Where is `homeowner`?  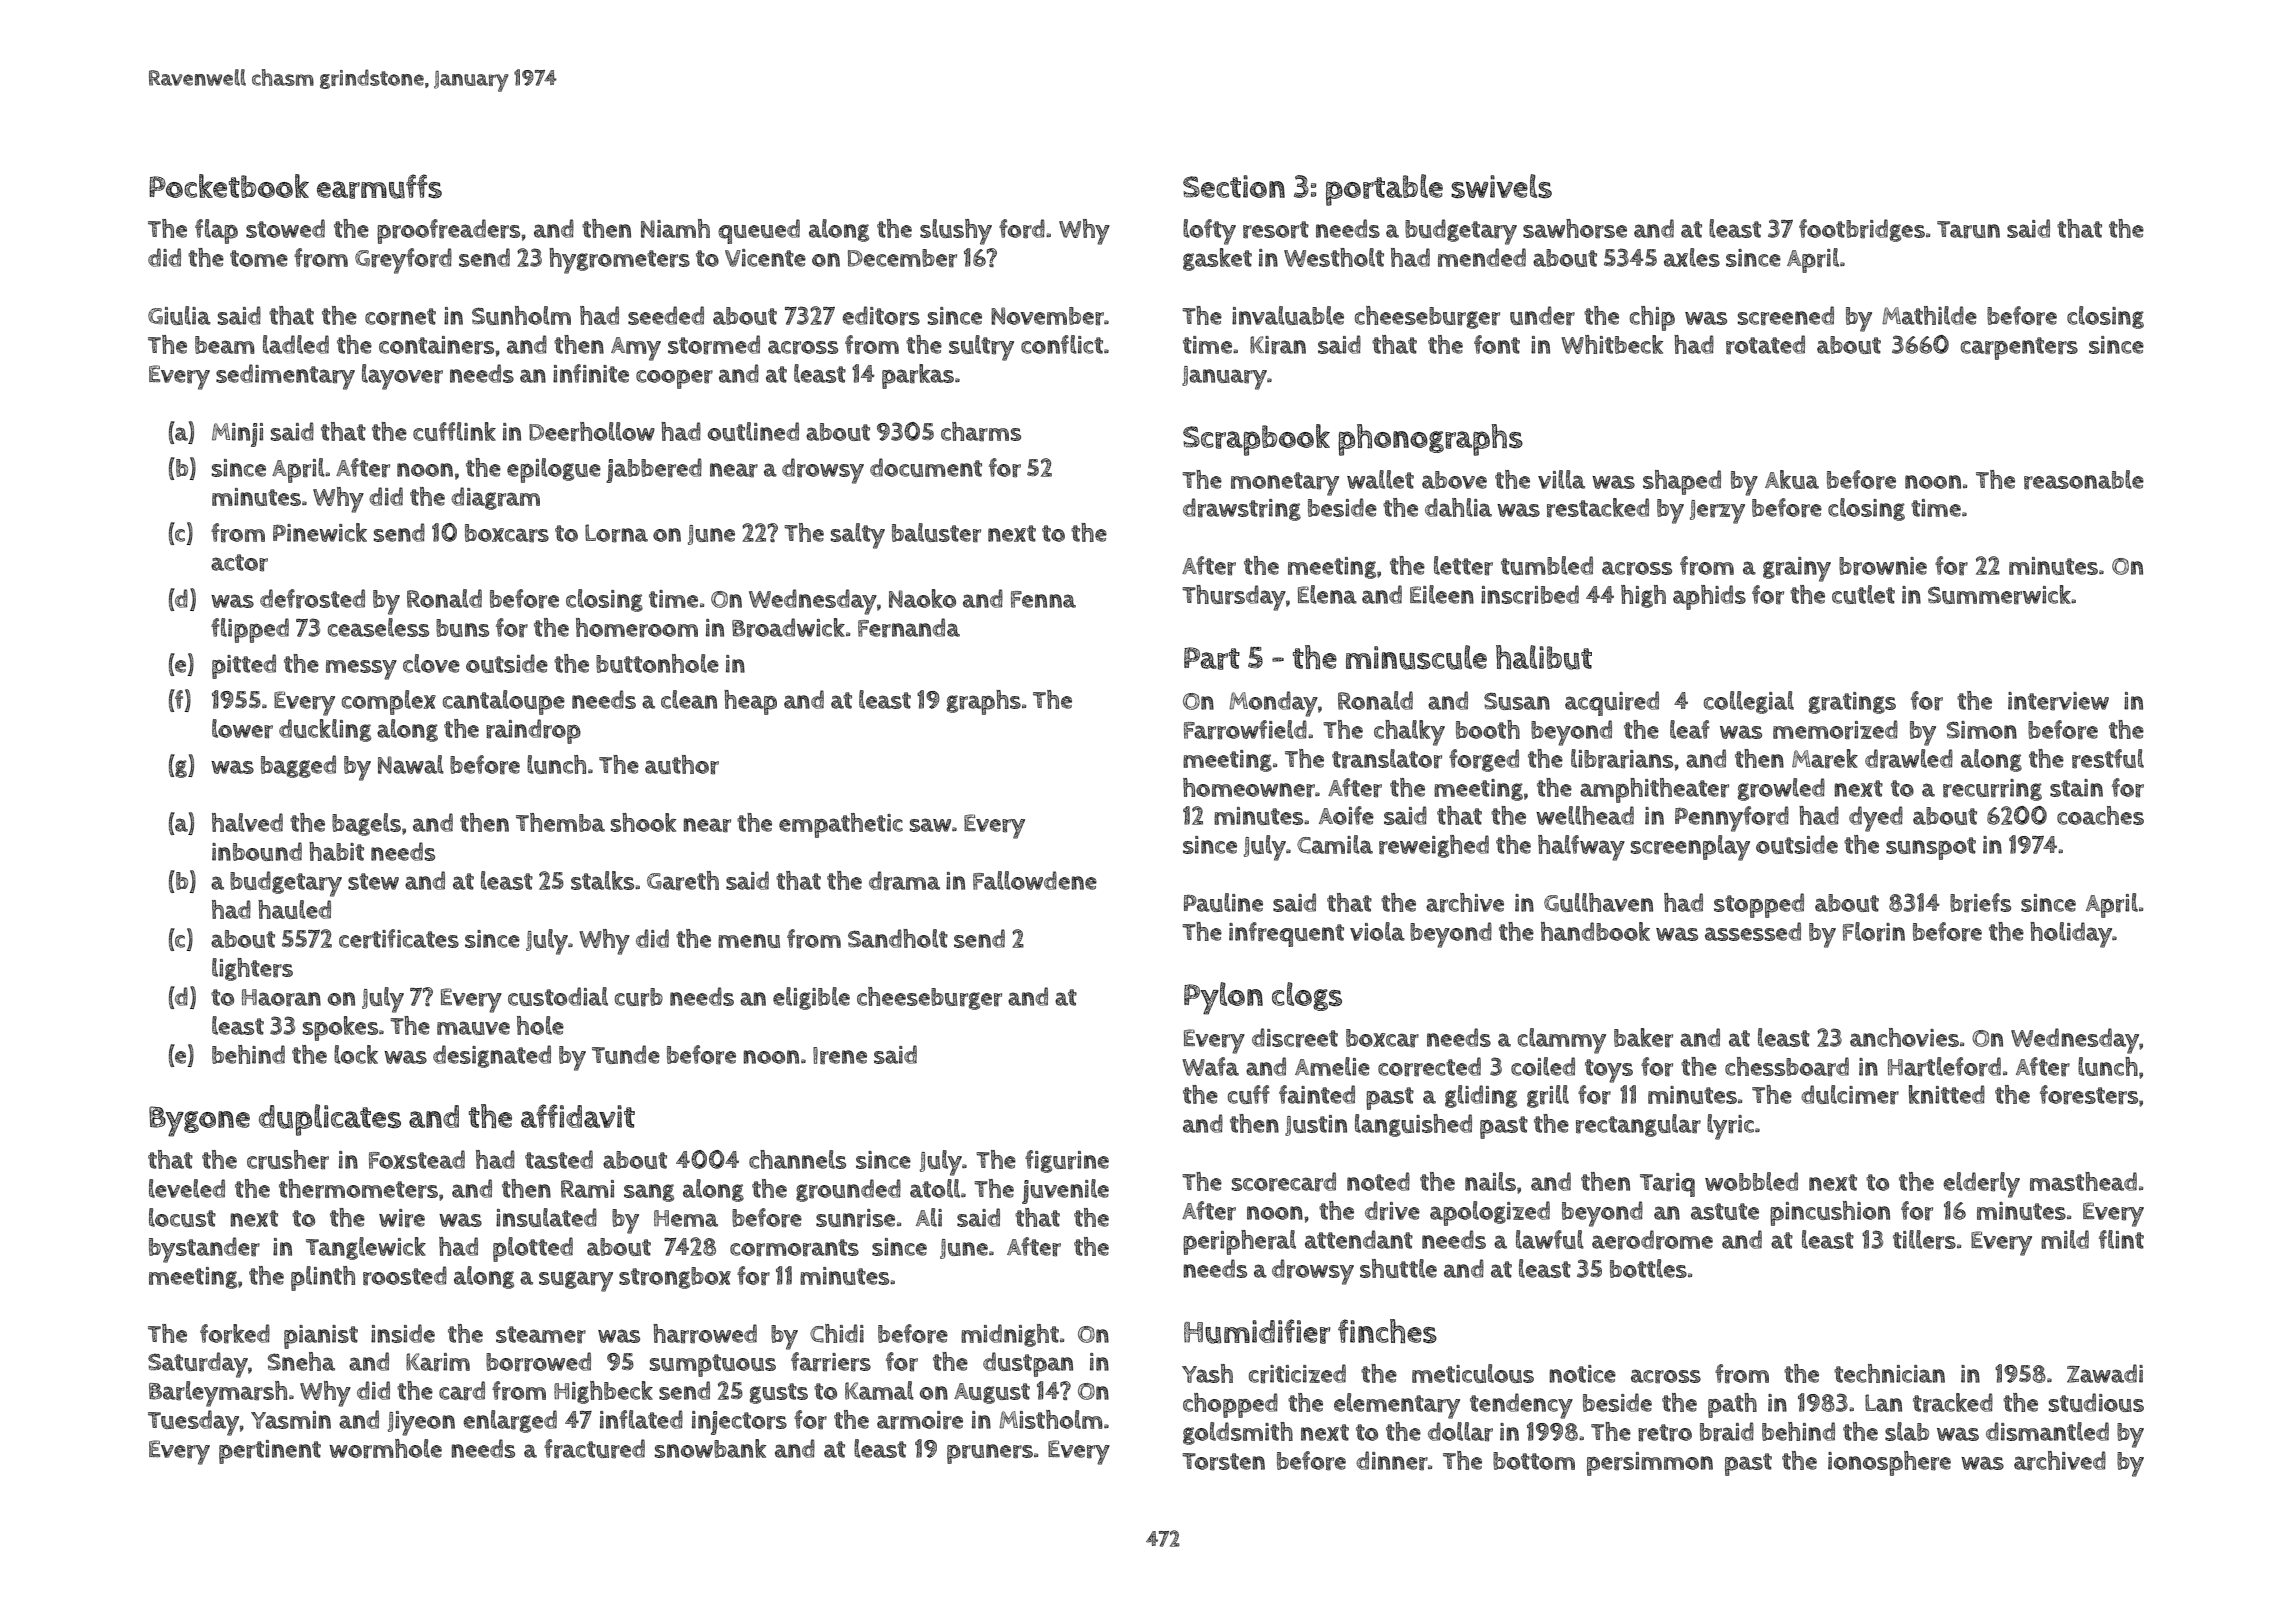
homeowner is located at coordinates (1249, 788).
